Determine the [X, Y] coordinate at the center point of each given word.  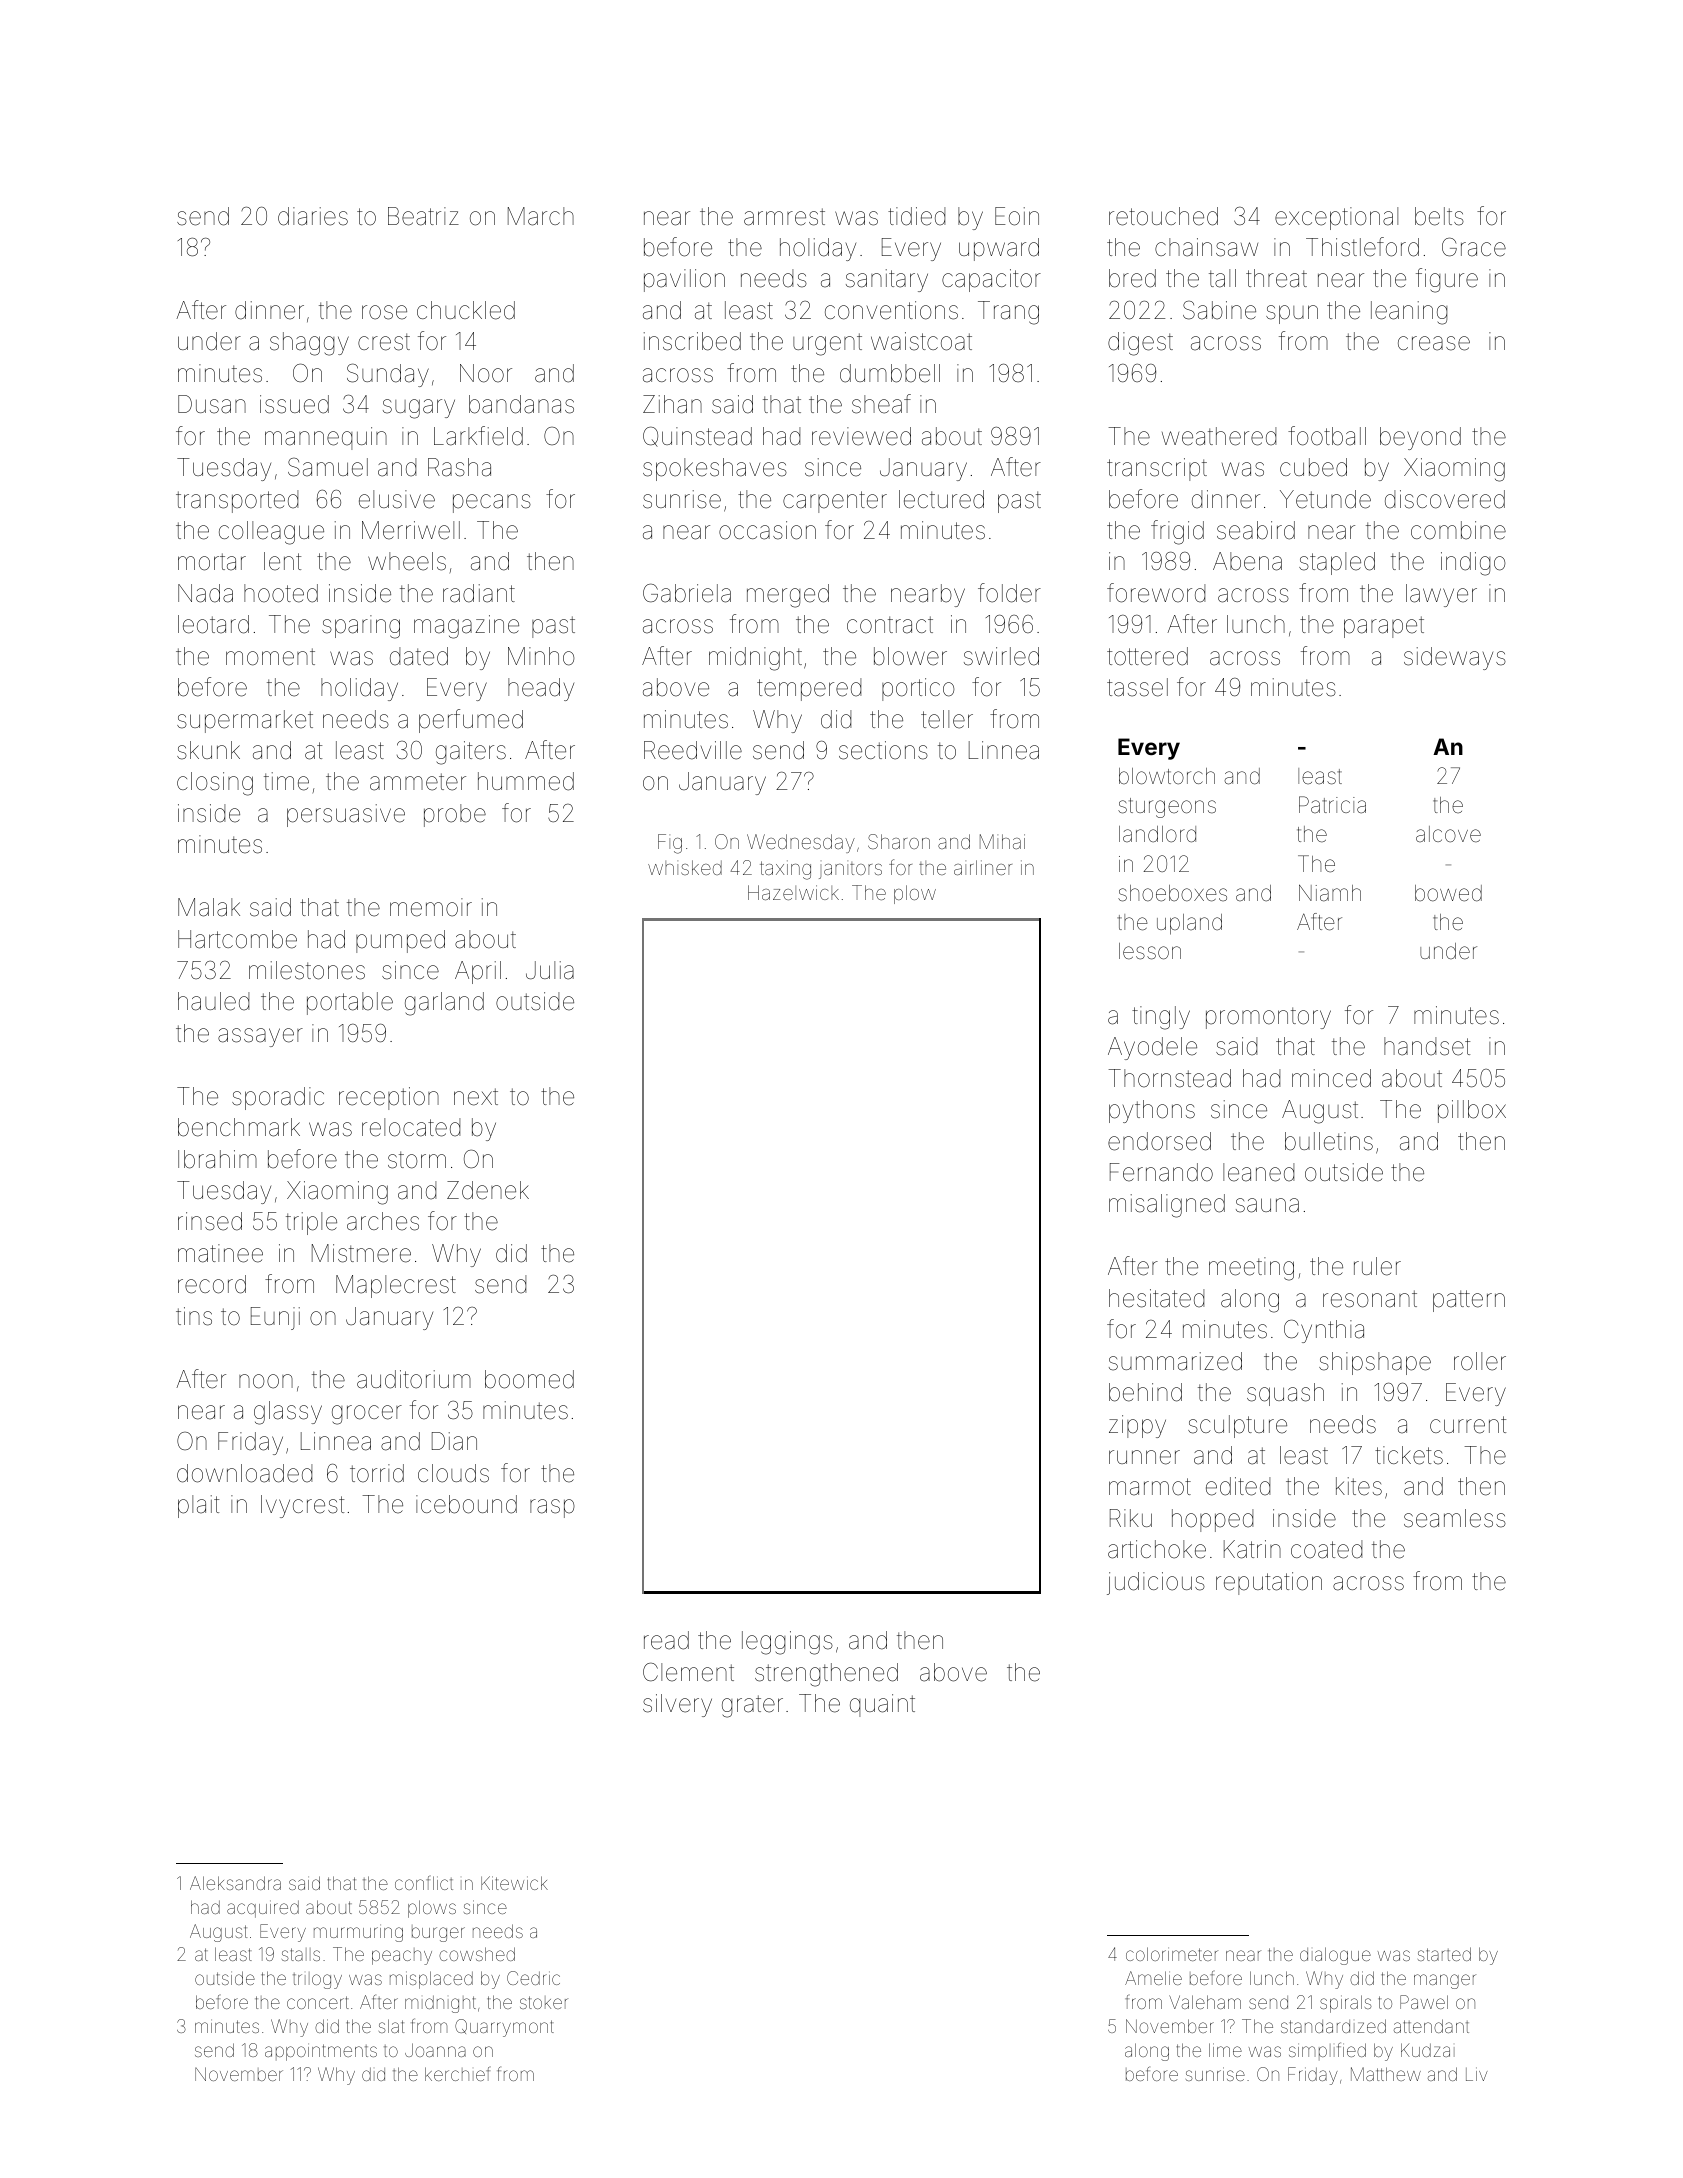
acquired [263, 1909]
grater [752, 1706]
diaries [313, 216]
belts [1439, 216]
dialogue [1335, 1956]
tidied [916, 216]
